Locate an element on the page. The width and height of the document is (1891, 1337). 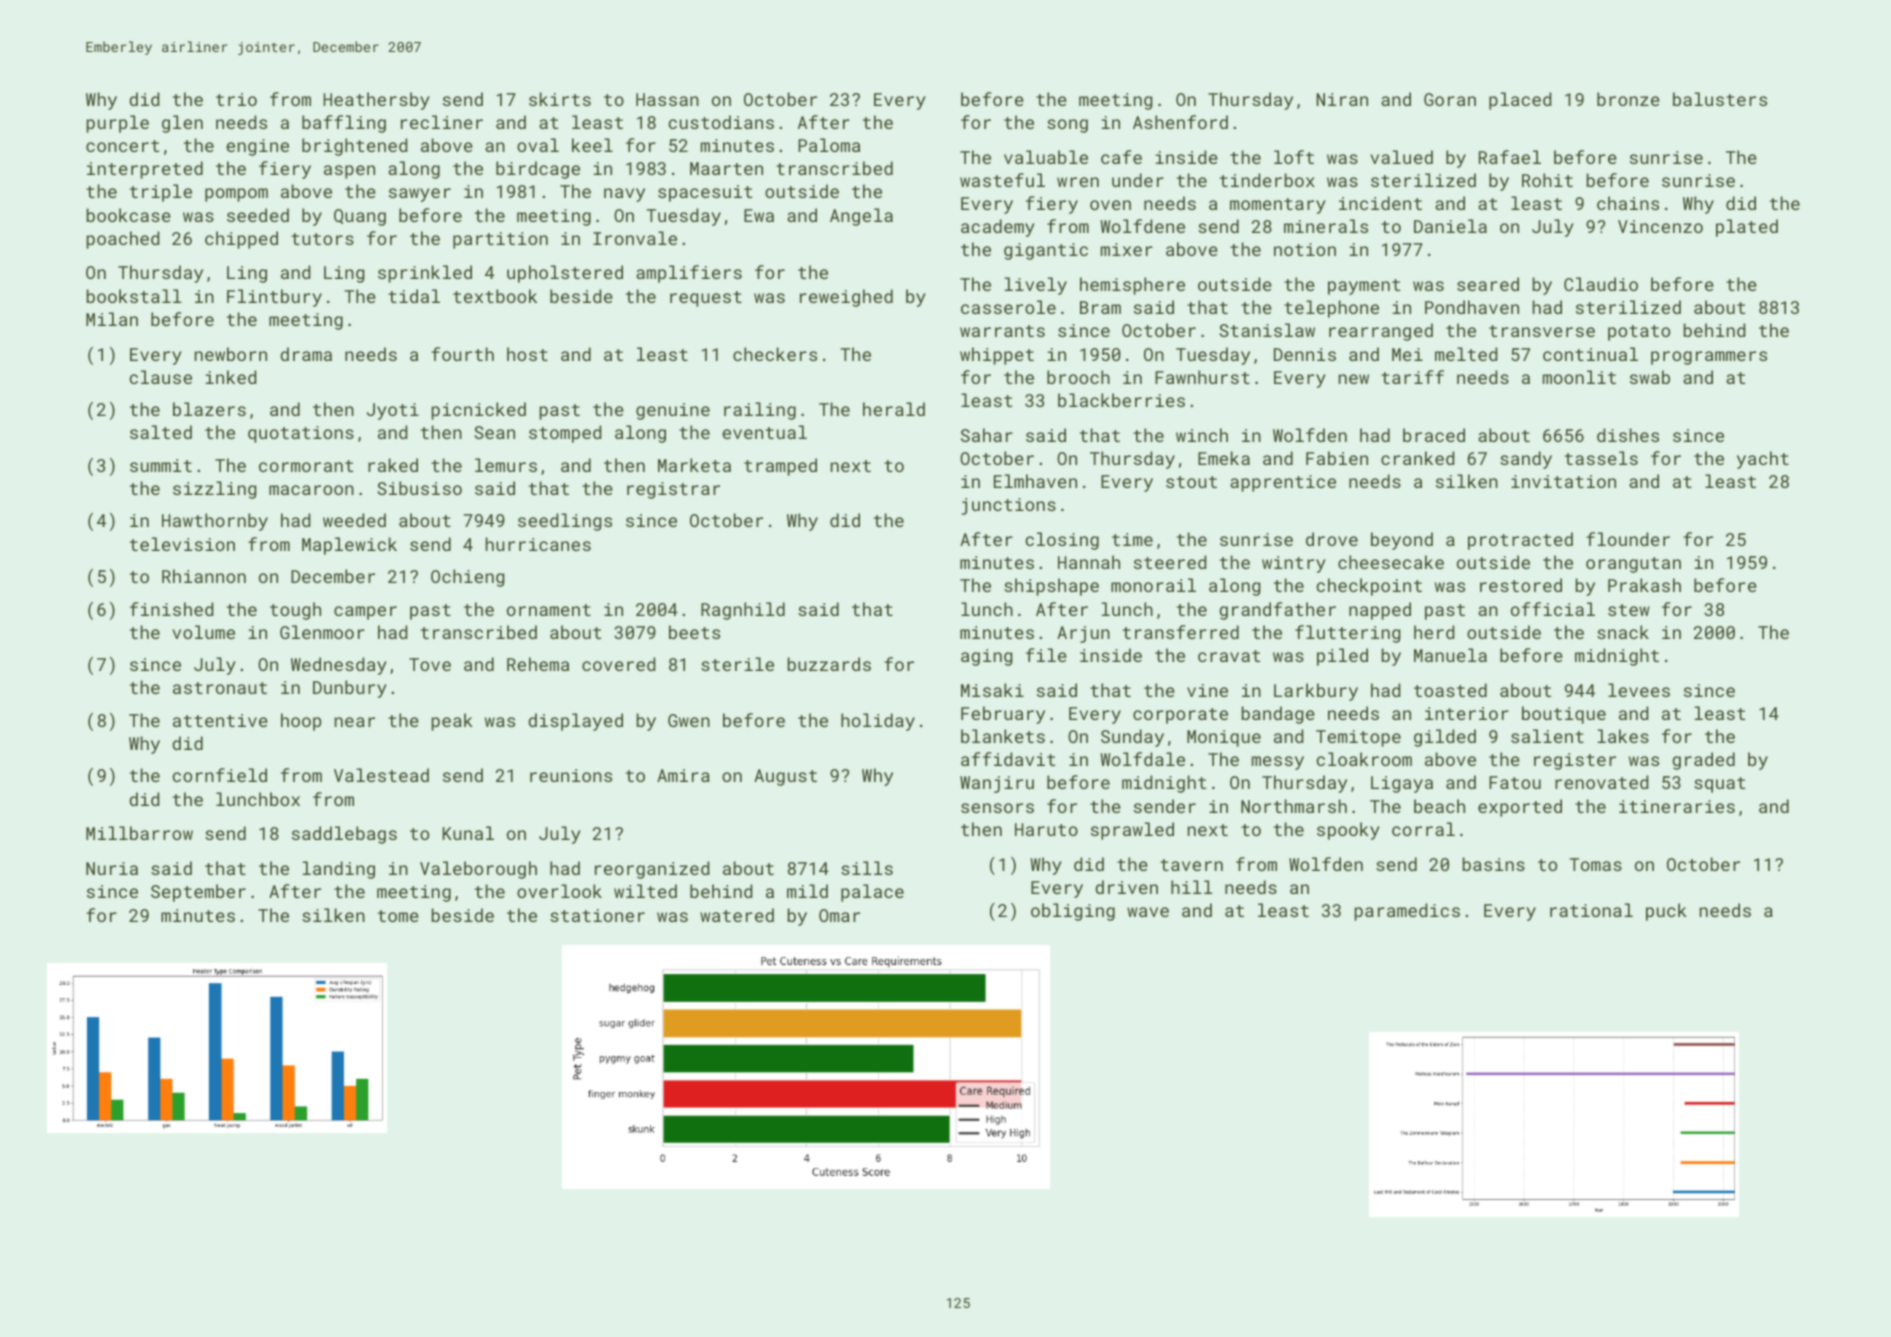
Ashenford is located at coordinates (1180, 122).
